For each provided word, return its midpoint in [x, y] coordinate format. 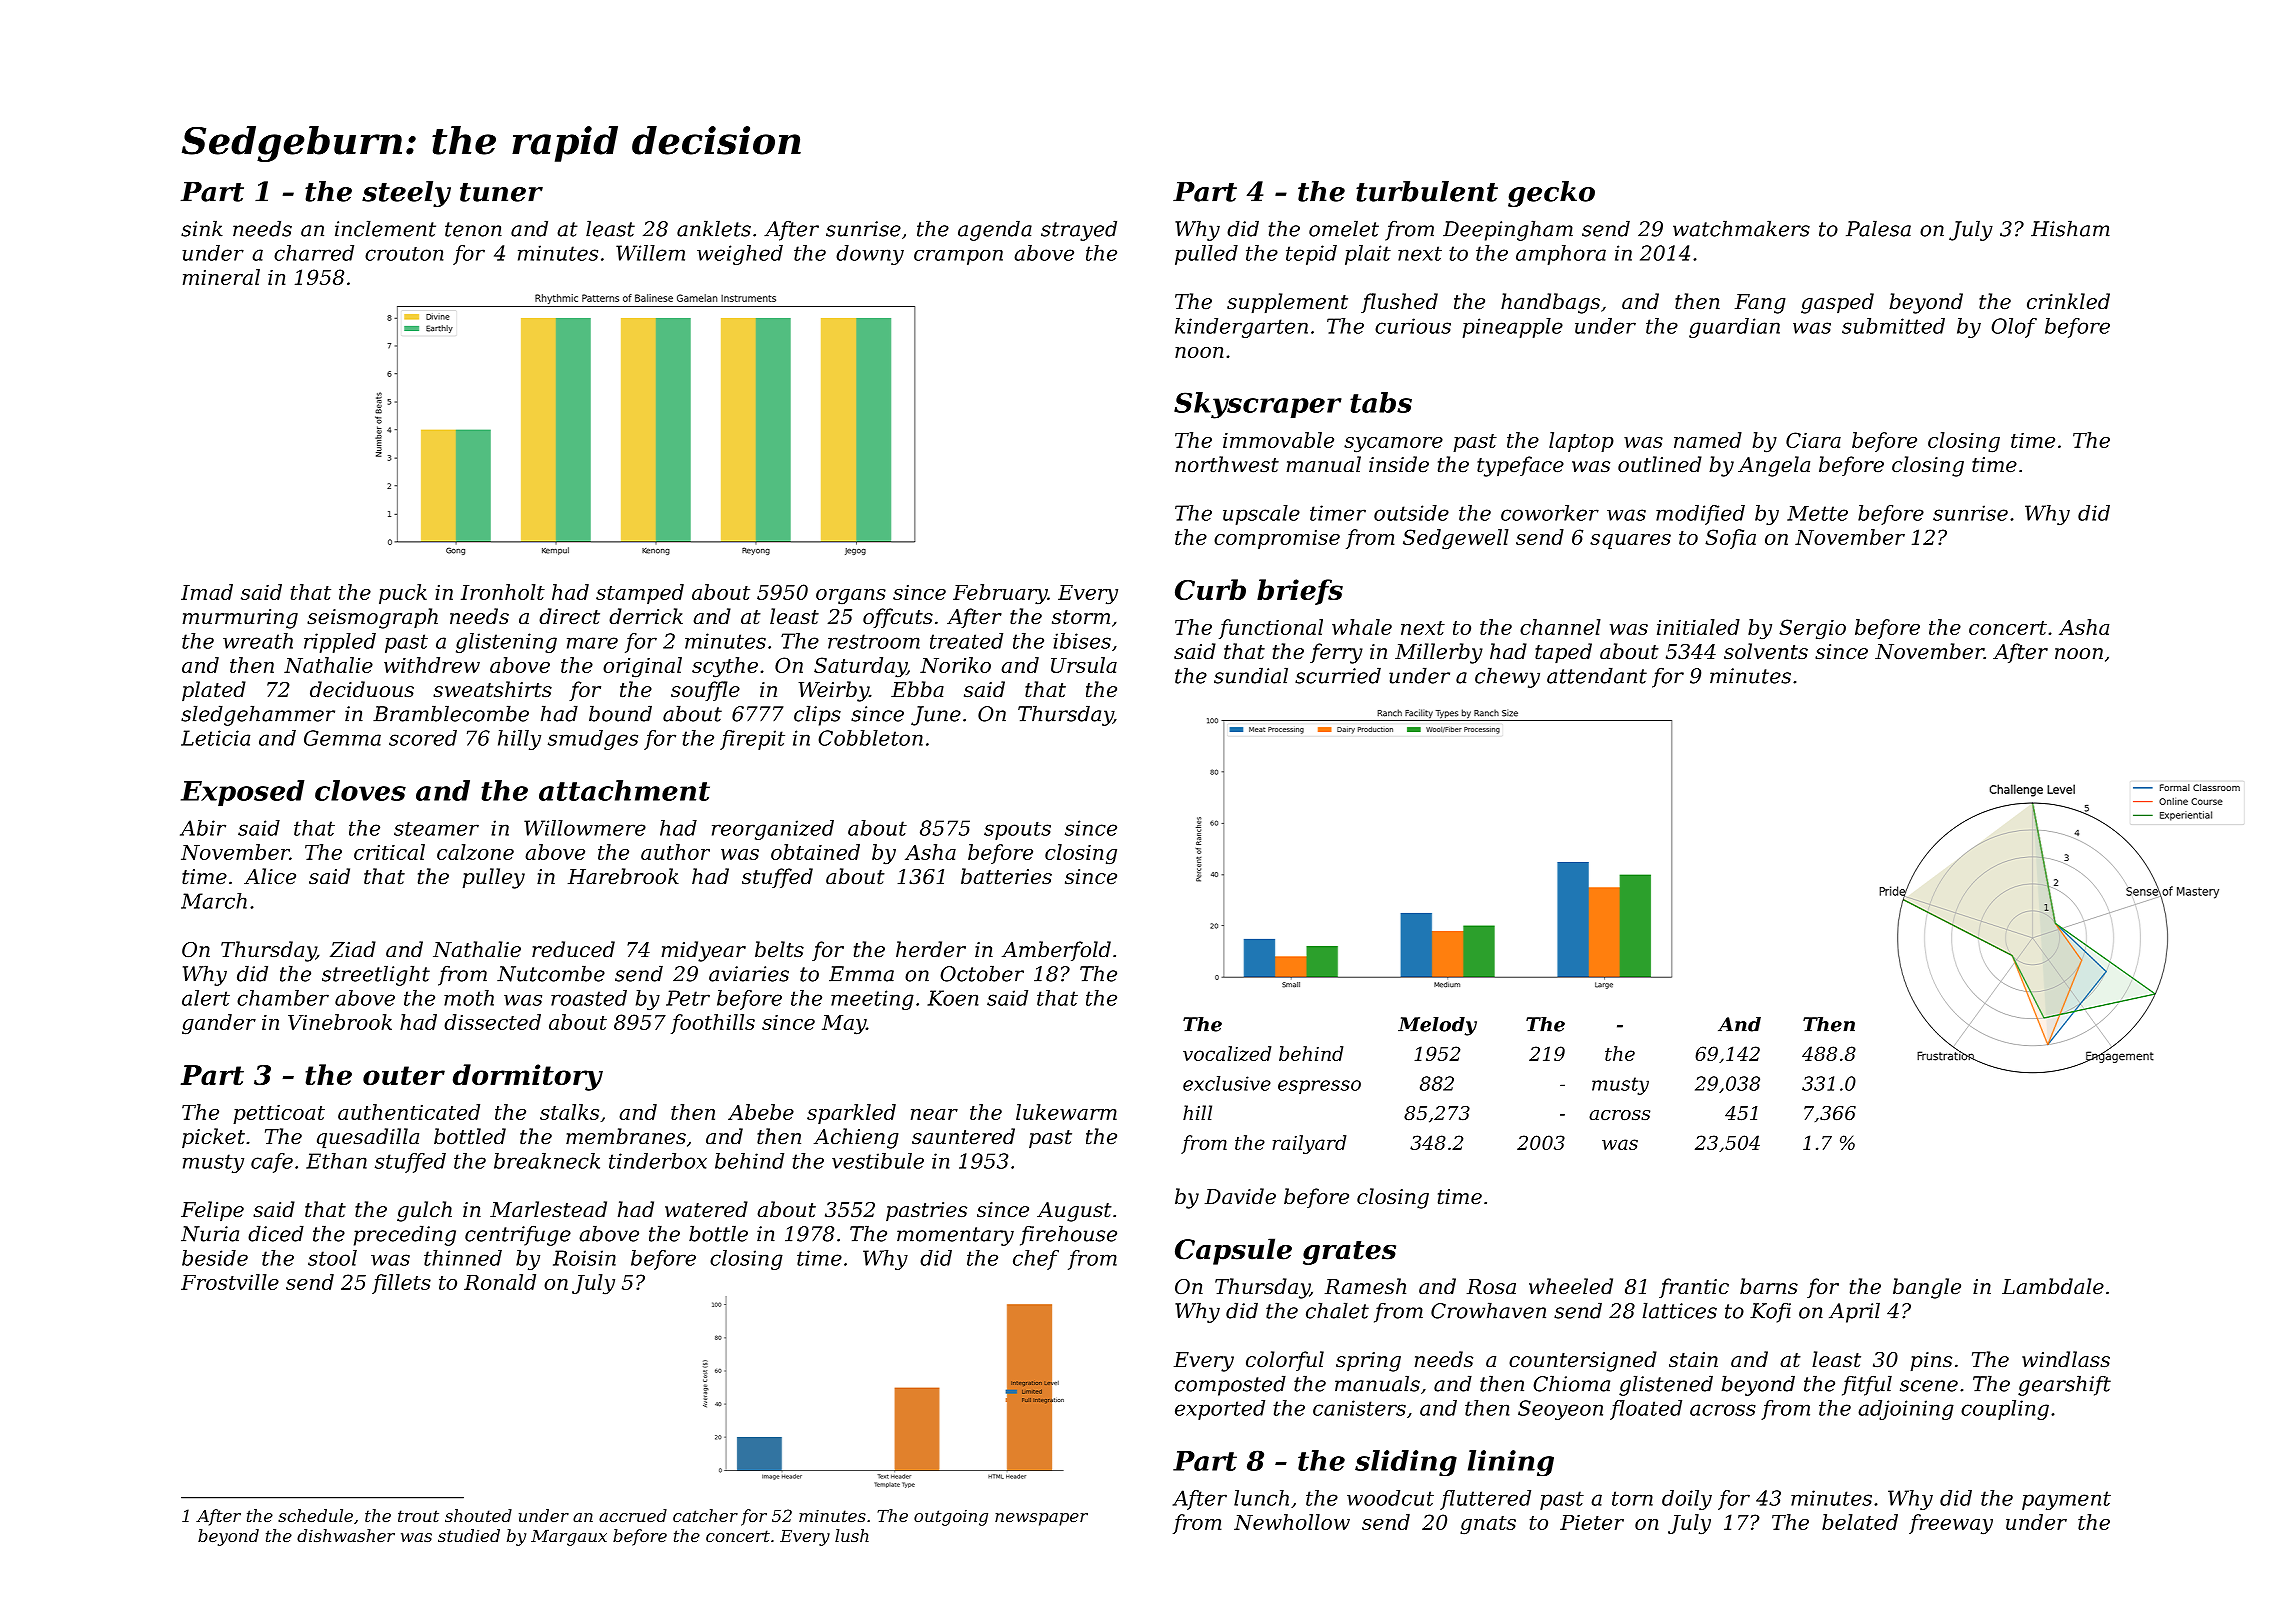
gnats [1488, 1525]
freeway [1951, 1524]
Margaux [569, 1538]
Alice [270, 876]
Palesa [1878, 228]
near [934, 1114]
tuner [501, 192]
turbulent [1427, 191]
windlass [2066, 1359]
